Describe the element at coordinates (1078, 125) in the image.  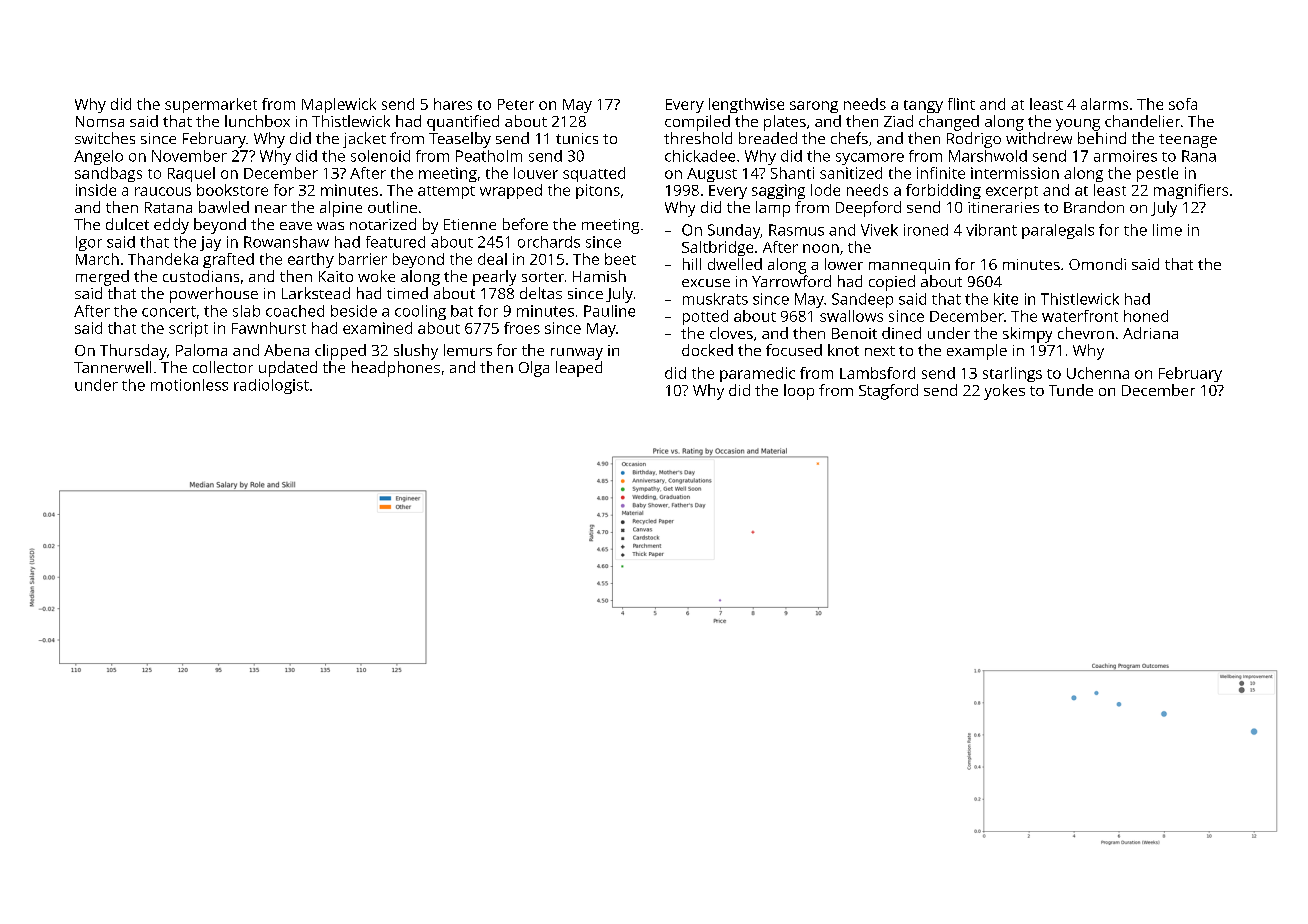
I see `young` at that location.
